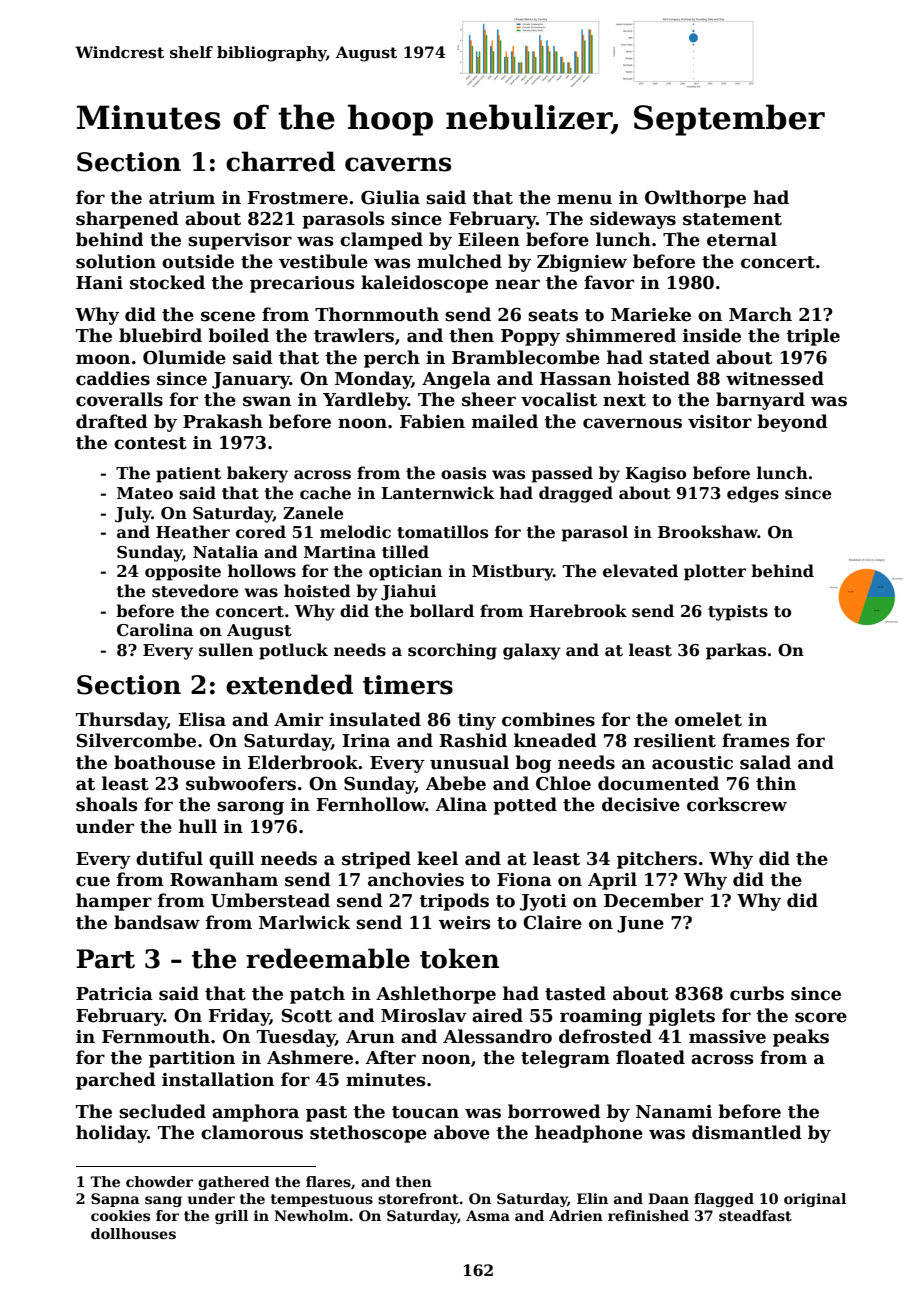  Describe the element at coordinates (398, 164) in the document. I see `caverns` at that location.
